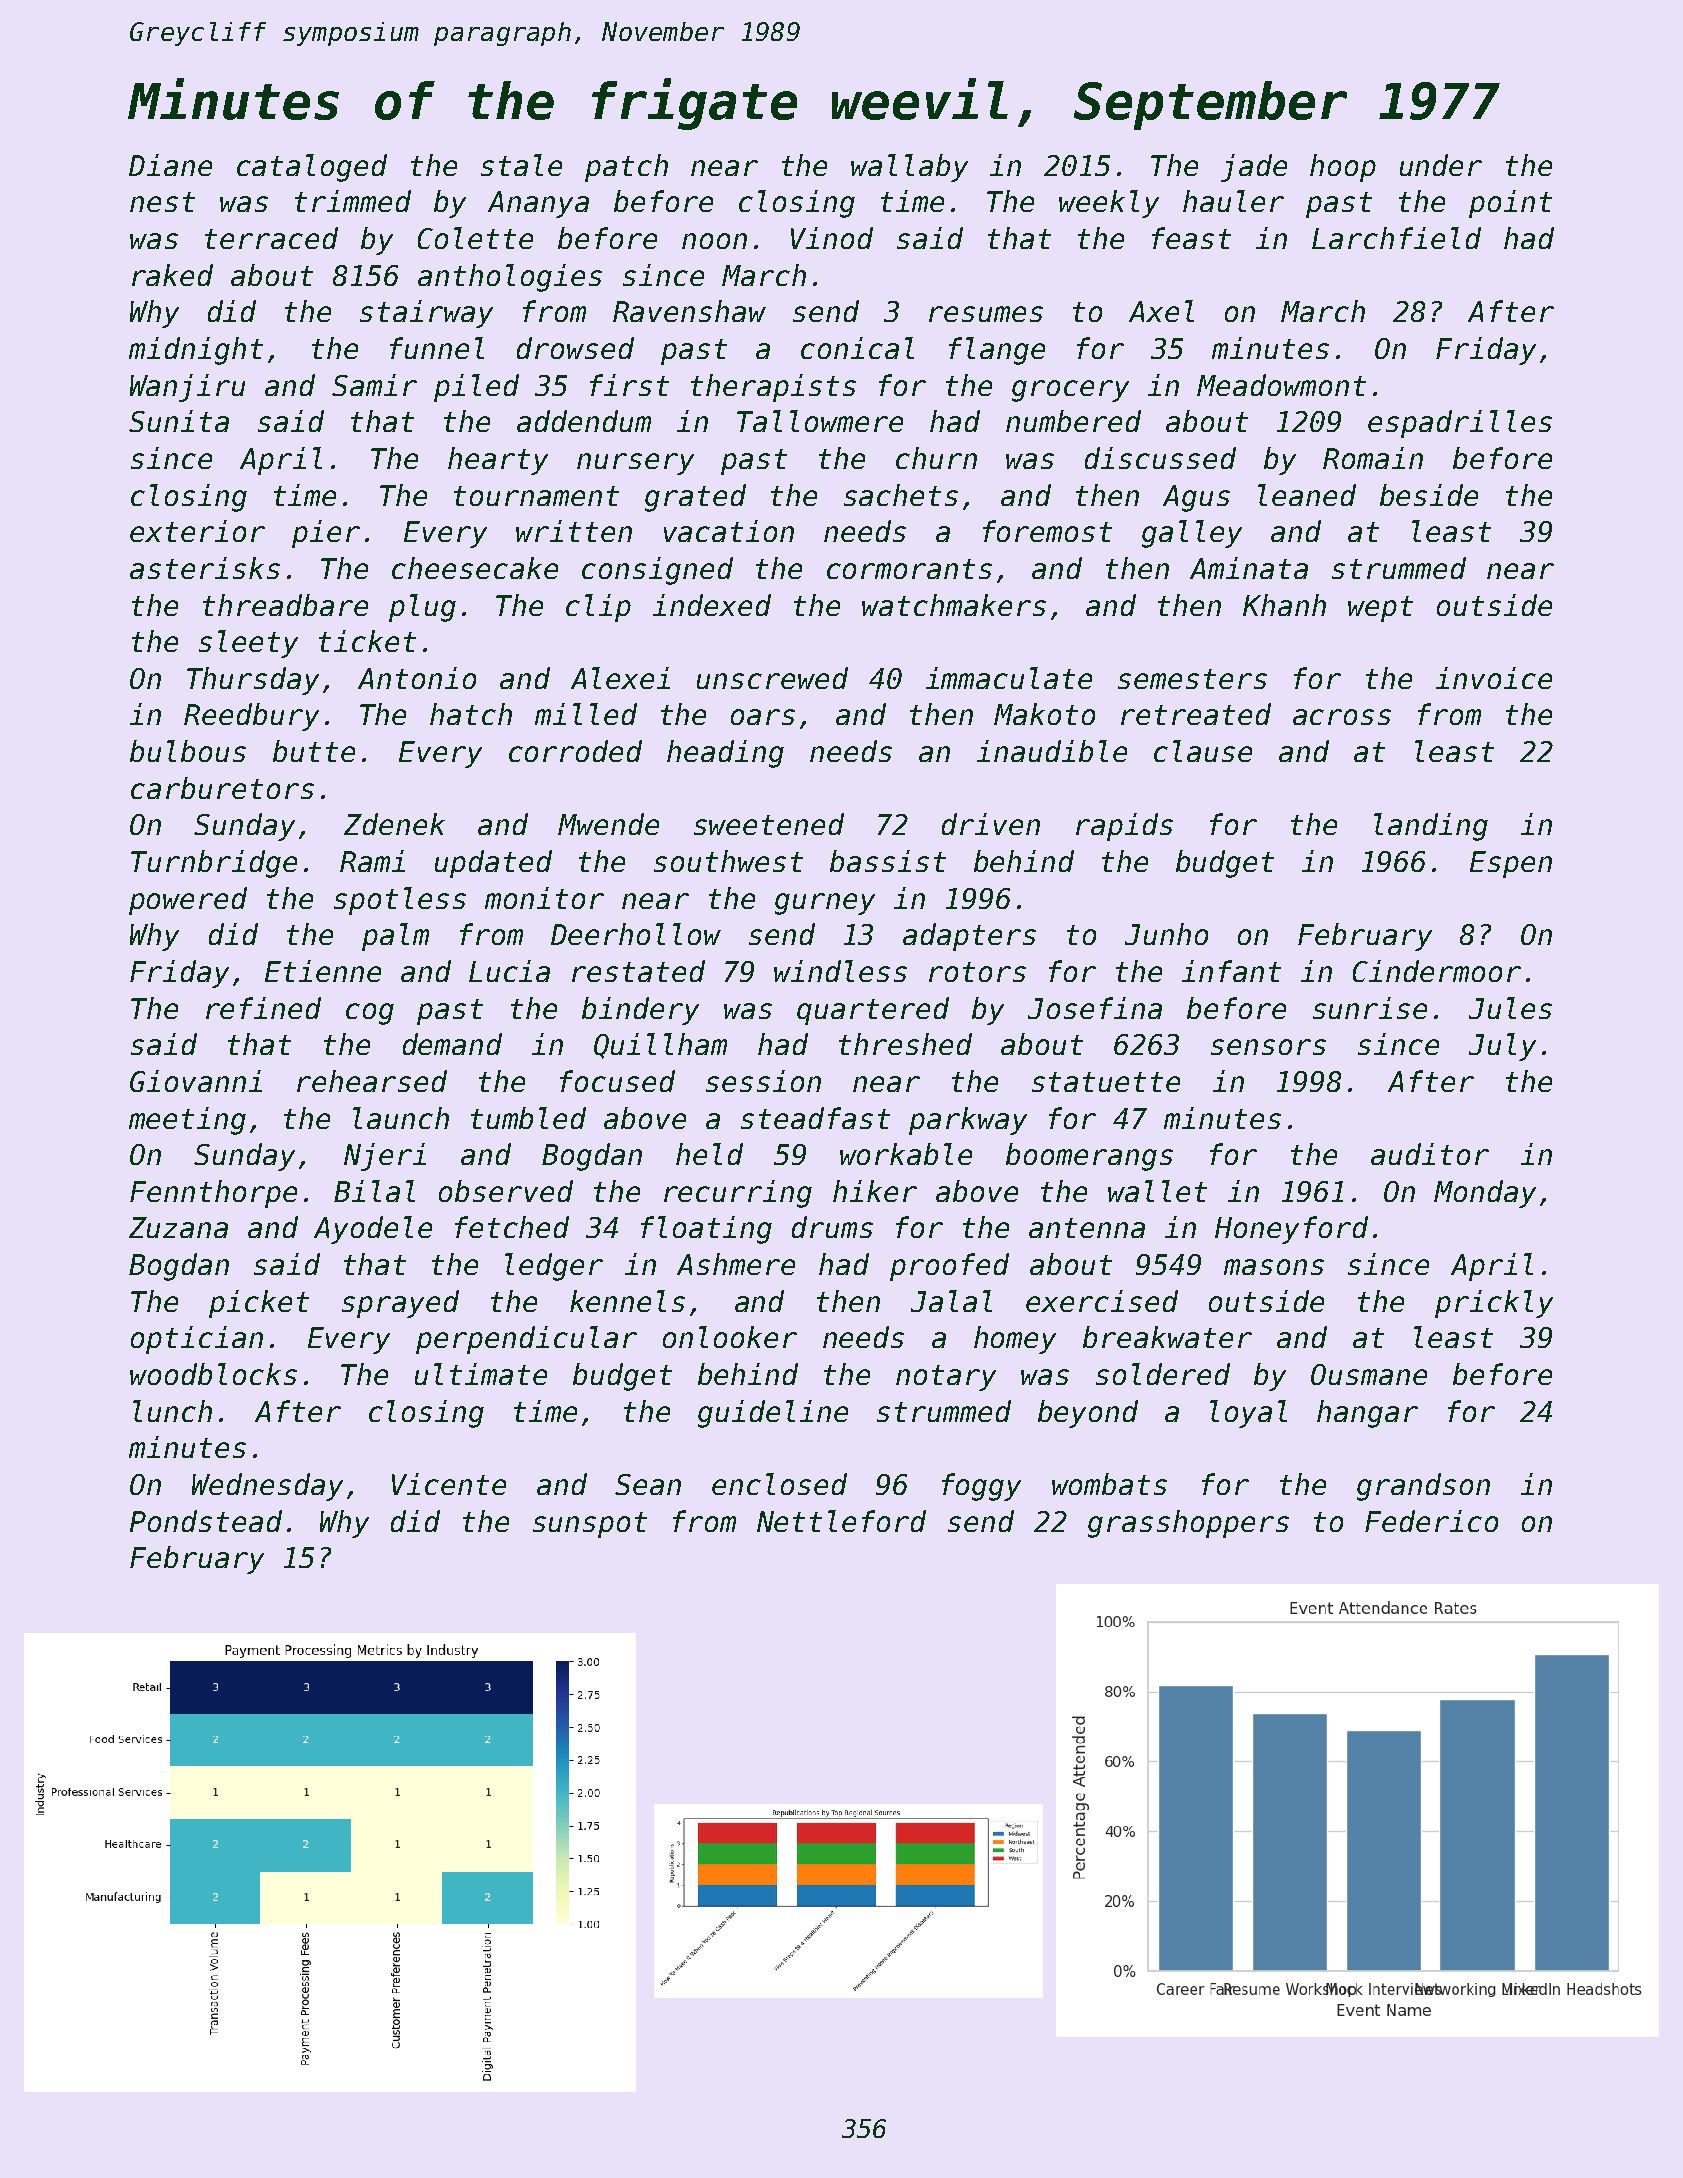 This screenshot has width=1683, height=2178. What do you see at coordinates (326, 534) in the screenshot?
I see `pier` at bounding box center [326, 534].
